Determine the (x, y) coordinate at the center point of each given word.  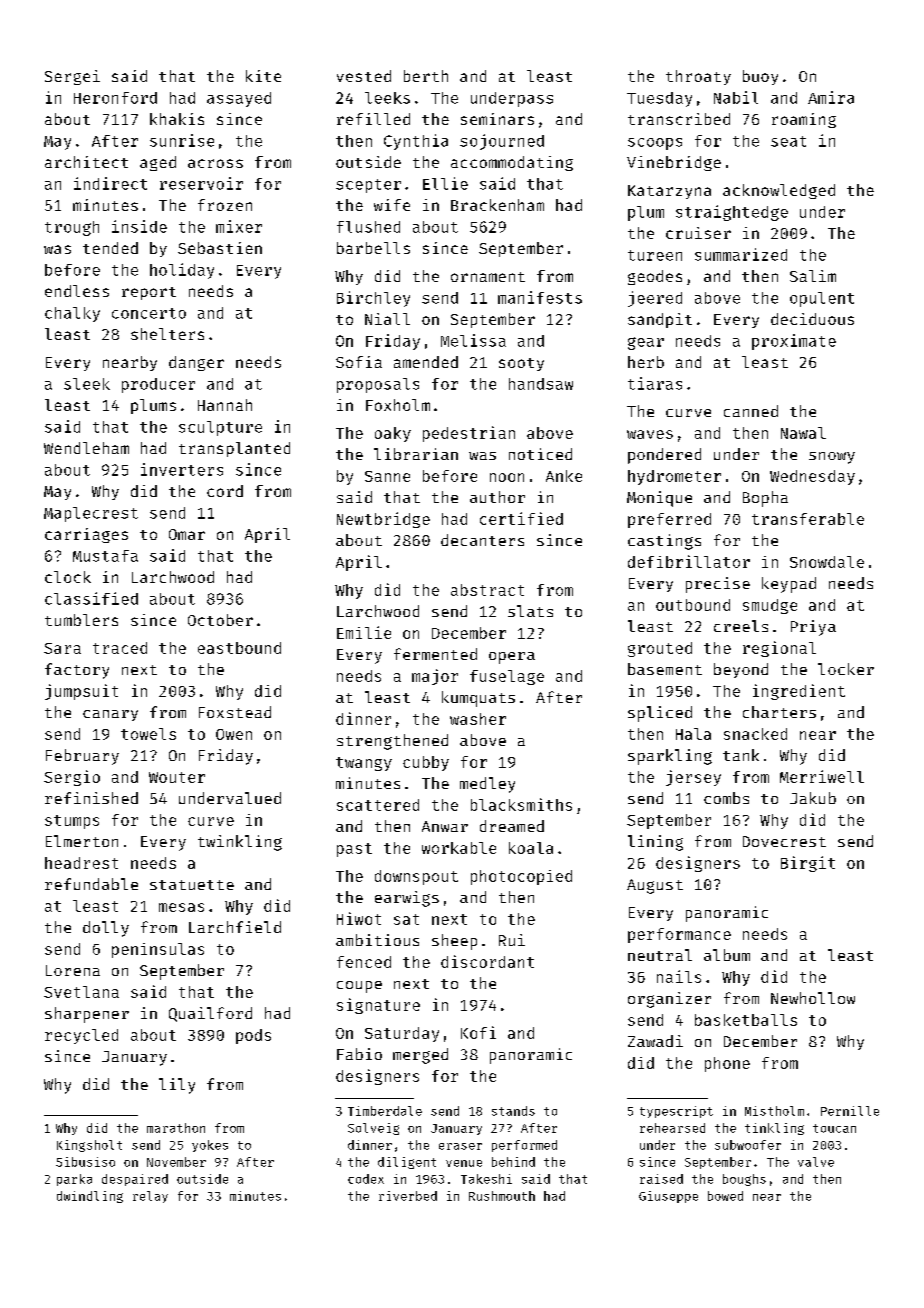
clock (68, 577)
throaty (698, 77)
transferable (808, 519)
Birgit (808, 864)
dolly (106, 929)
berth (426, 76)
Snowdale (827, 562)
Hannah (225, 405)
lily (177, 1086)
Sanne (387, 476)
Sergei (72, 77)
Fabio (359, 1054)
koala (531, 848)
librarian (416, 454)
